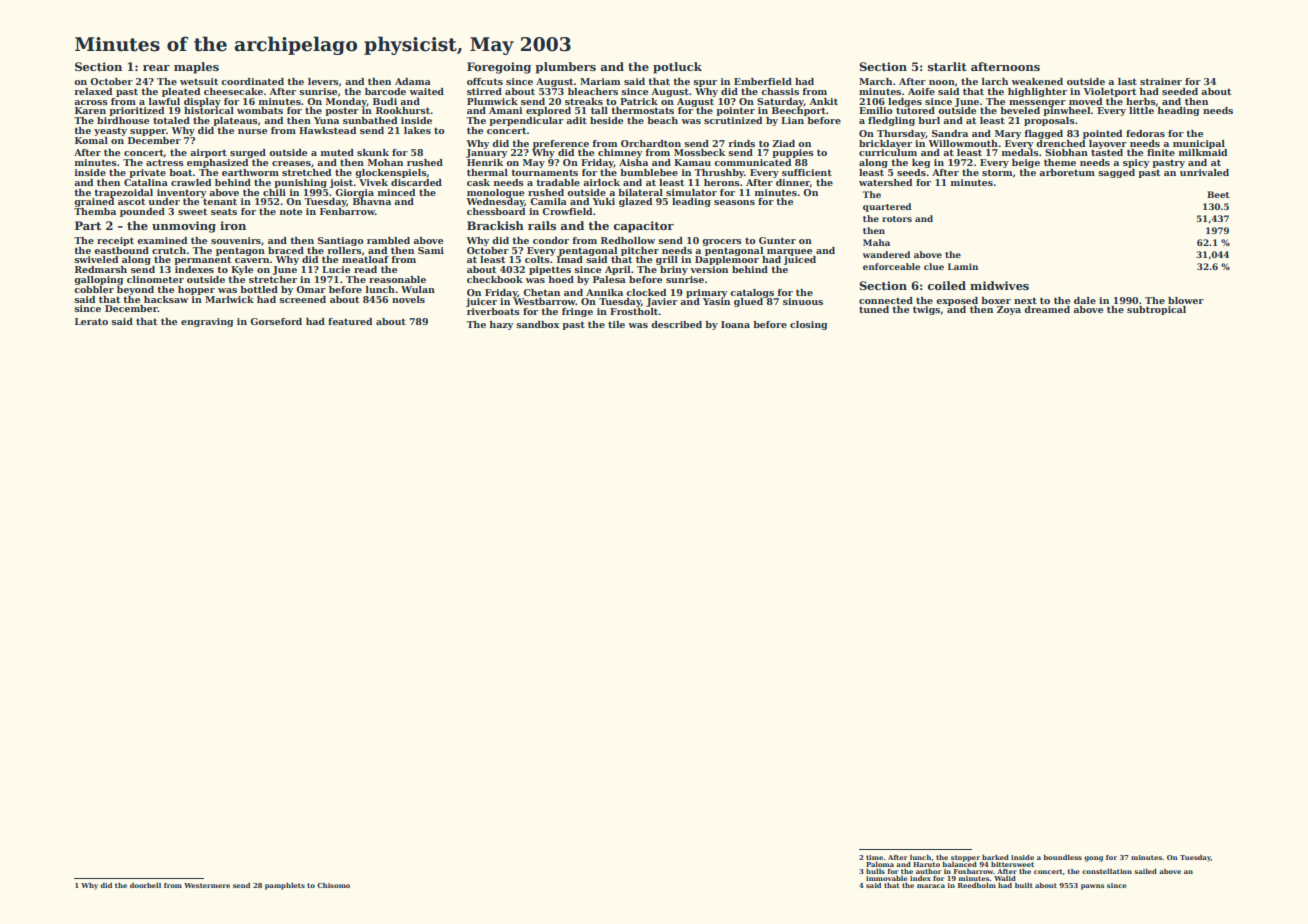  I want to click on subtropical, so click(1156, 310).
